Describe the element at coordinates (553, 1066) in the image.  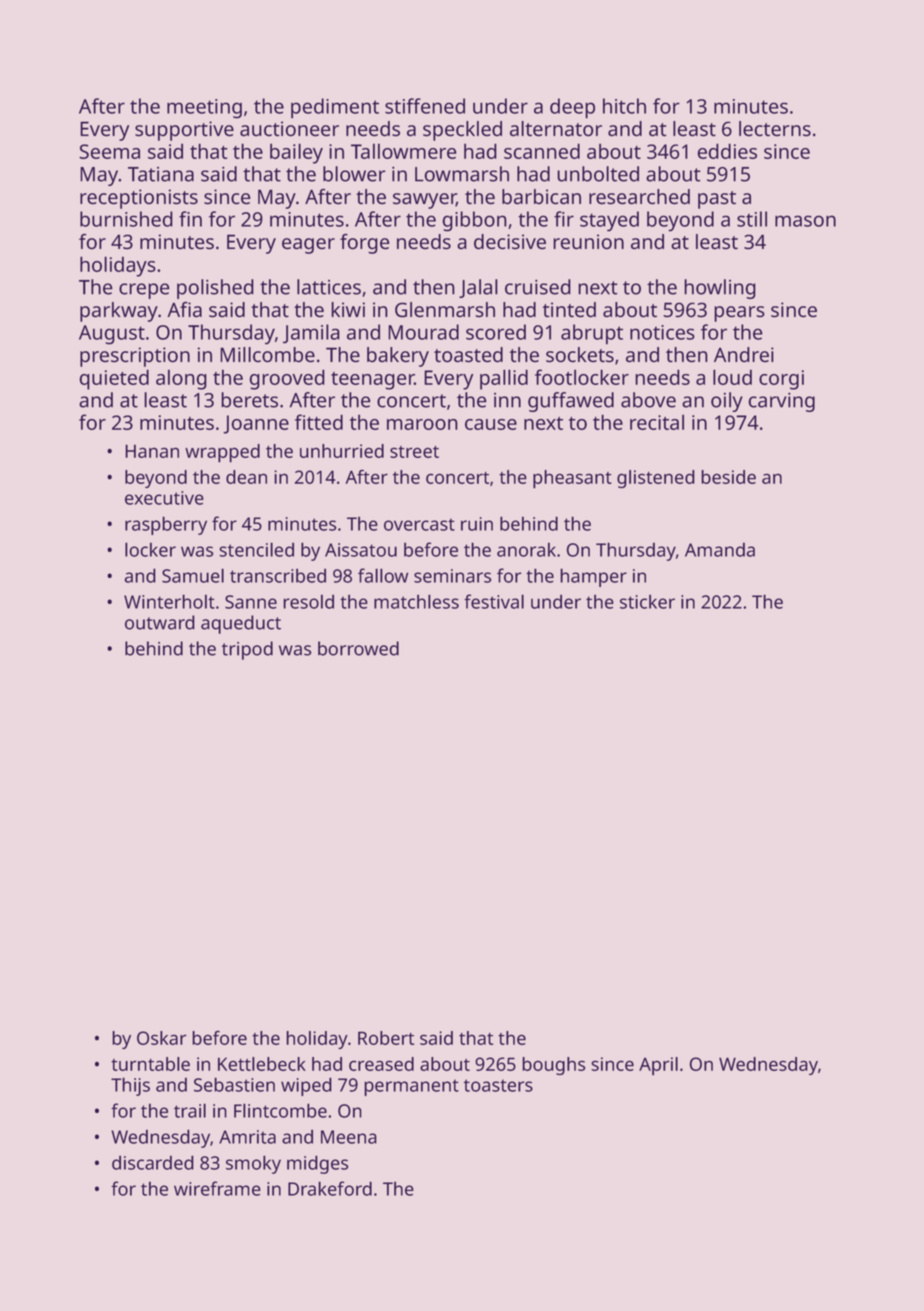
I see `boughs` at that location.
